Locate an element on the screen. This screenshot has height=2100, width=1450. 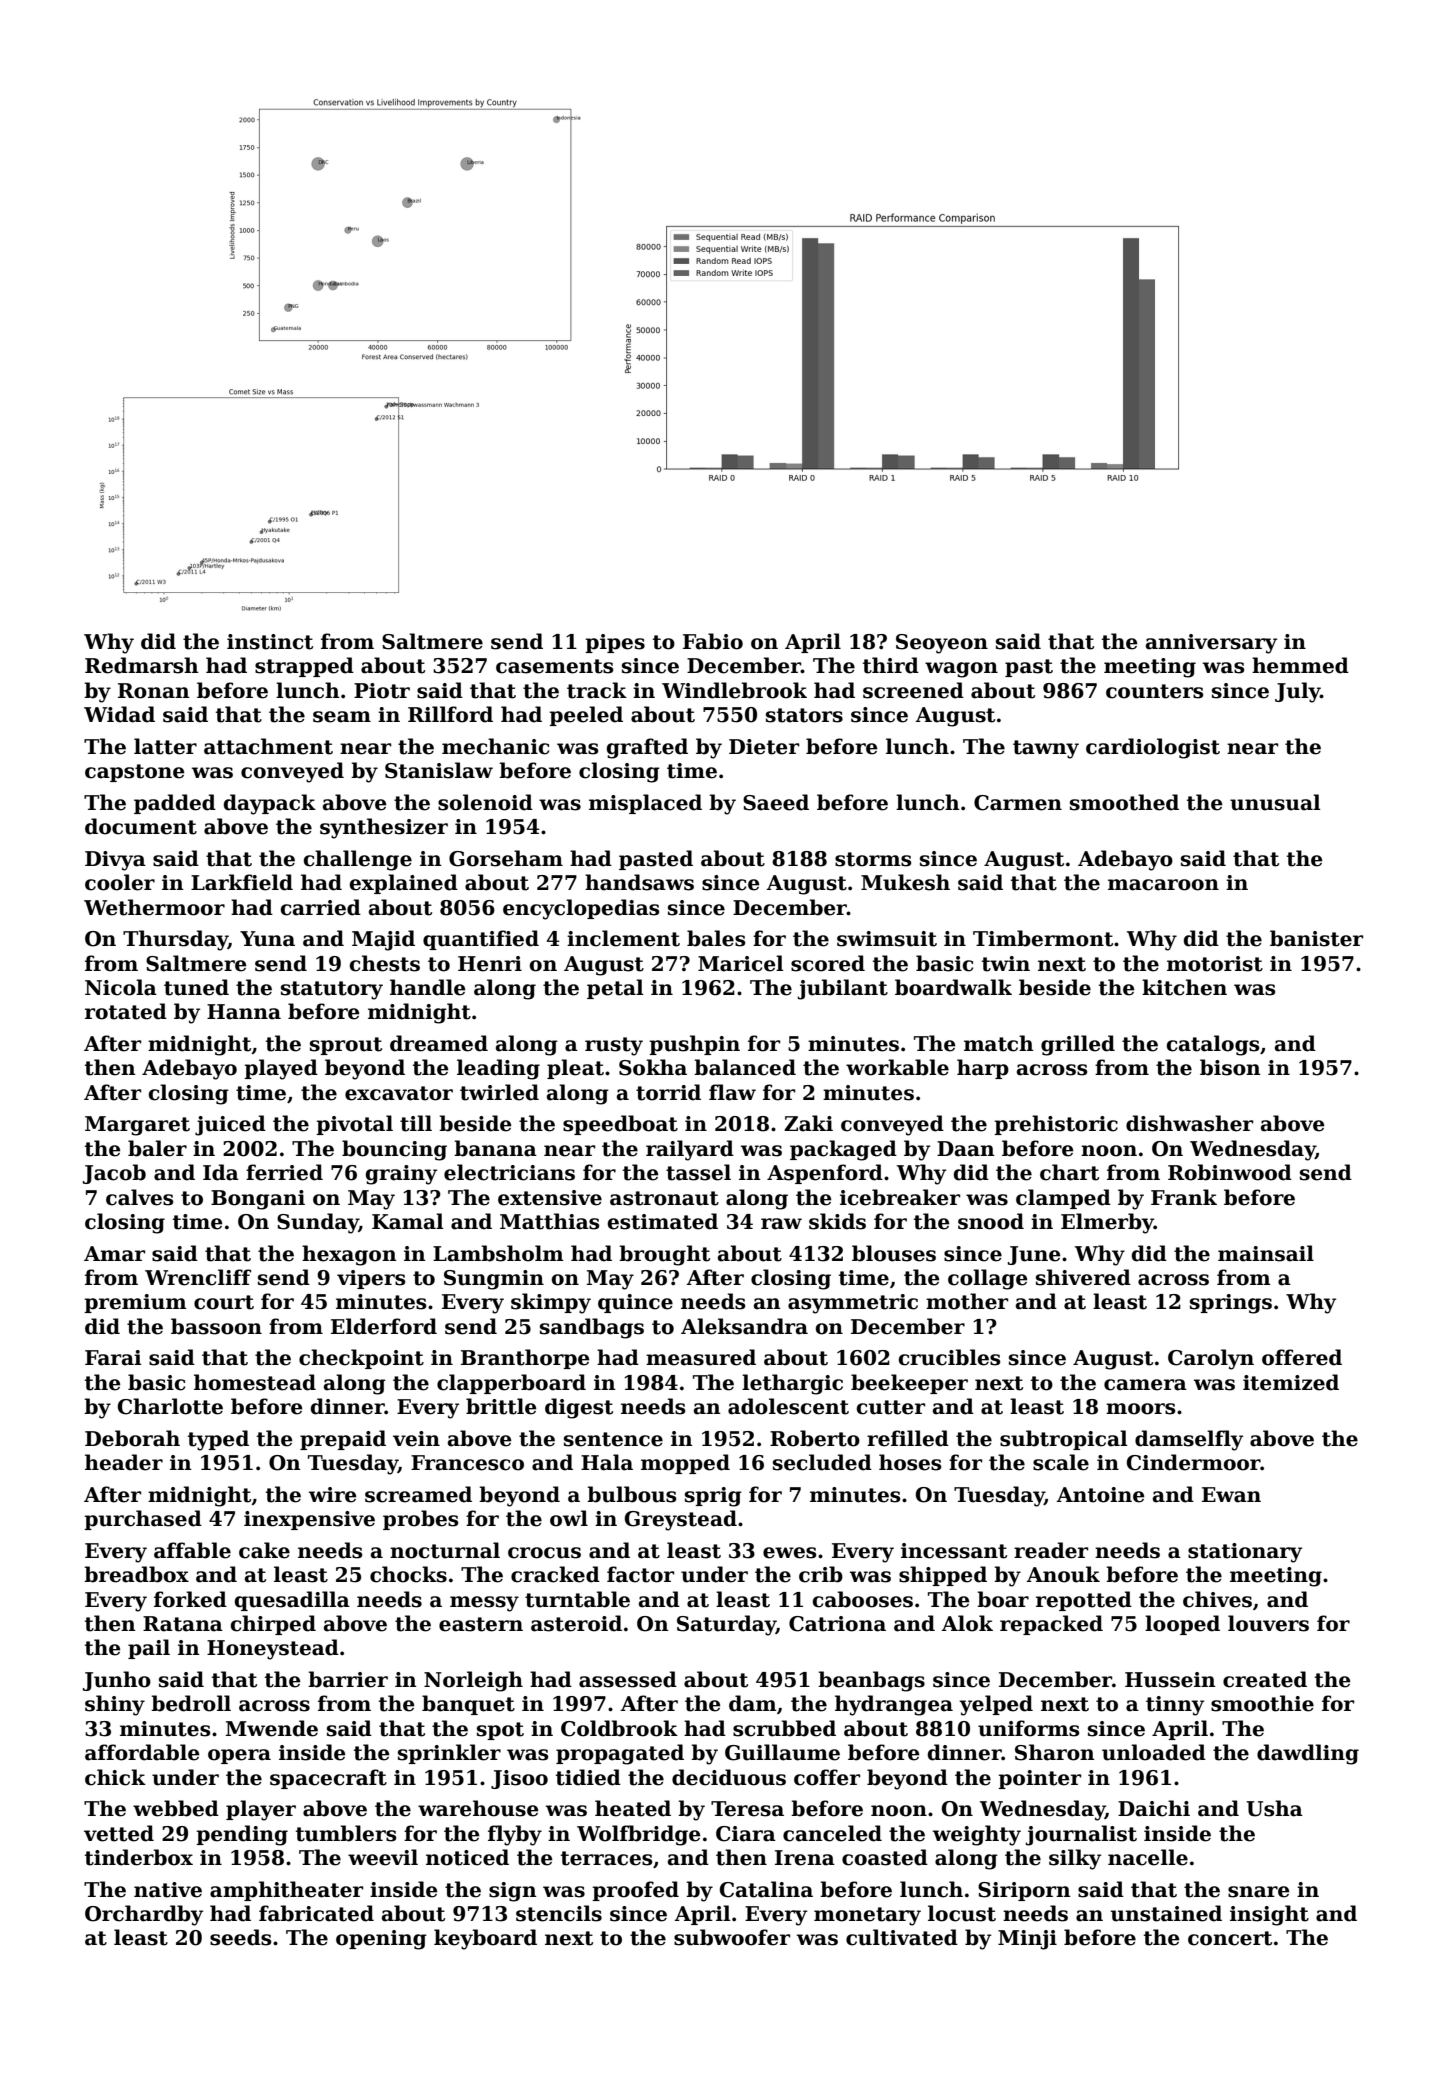
rotated is located at coordinates (126, 1011).
